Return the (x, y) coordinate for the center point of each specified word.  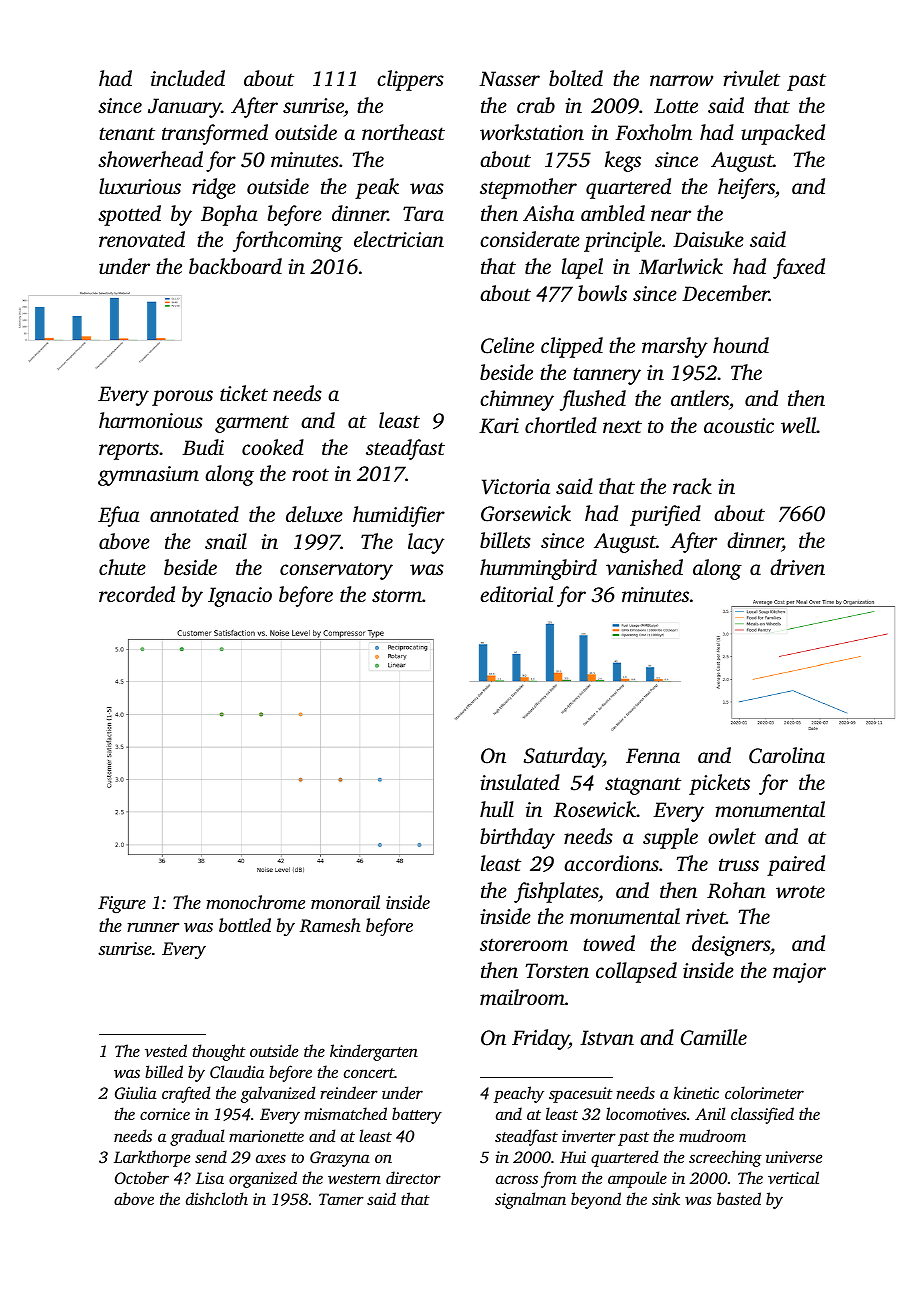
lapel (582, 268)
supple (670, 838)
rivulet (752, 78)
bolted (576, 78)
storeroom (524, 945)
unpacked (783, 134)
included (188, 78)
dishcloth (217, 1198)
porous (182, 398)
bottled (245, 925)
